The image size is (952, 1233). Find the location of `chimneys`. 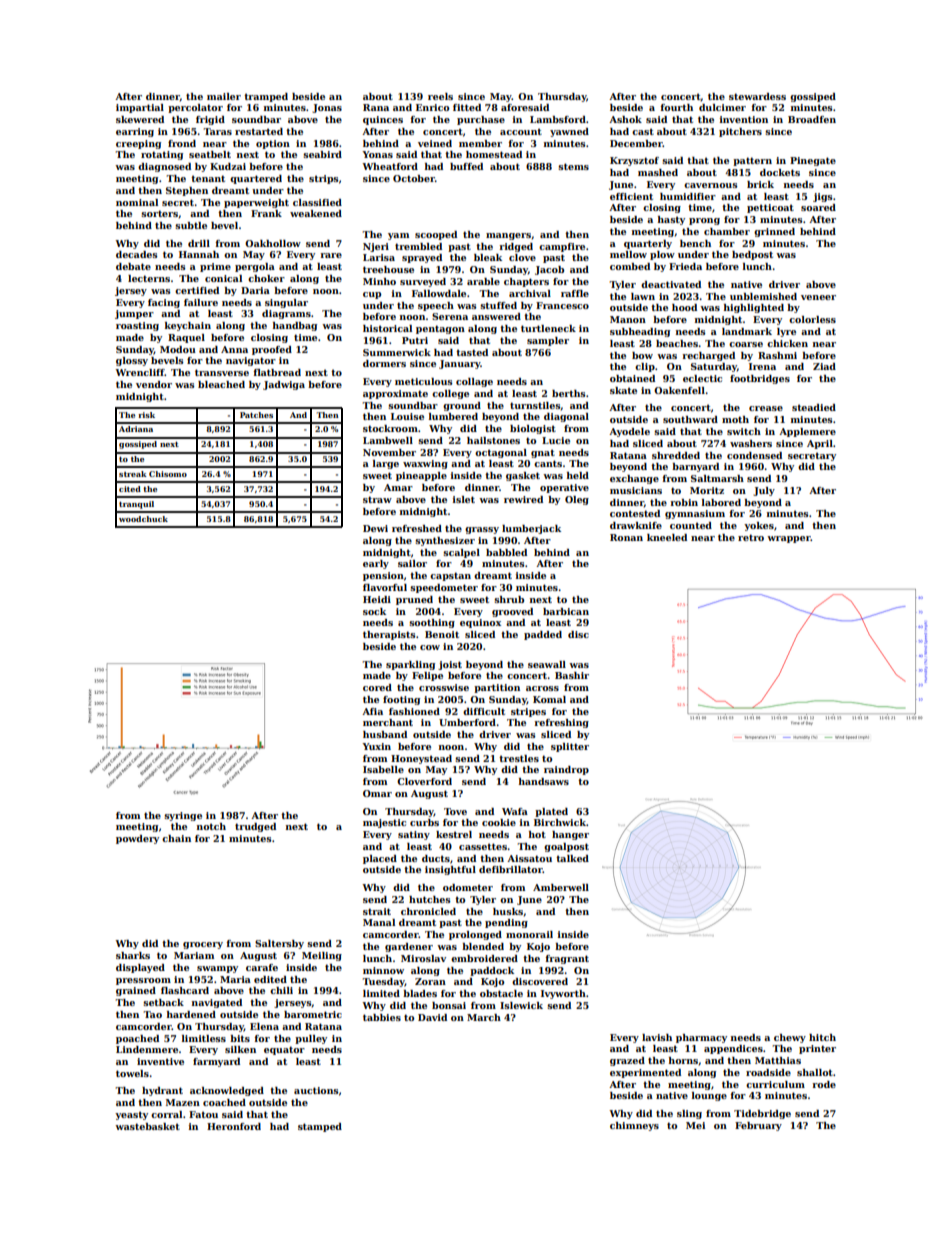

chimneys is located at coordinates (634, 1126).
